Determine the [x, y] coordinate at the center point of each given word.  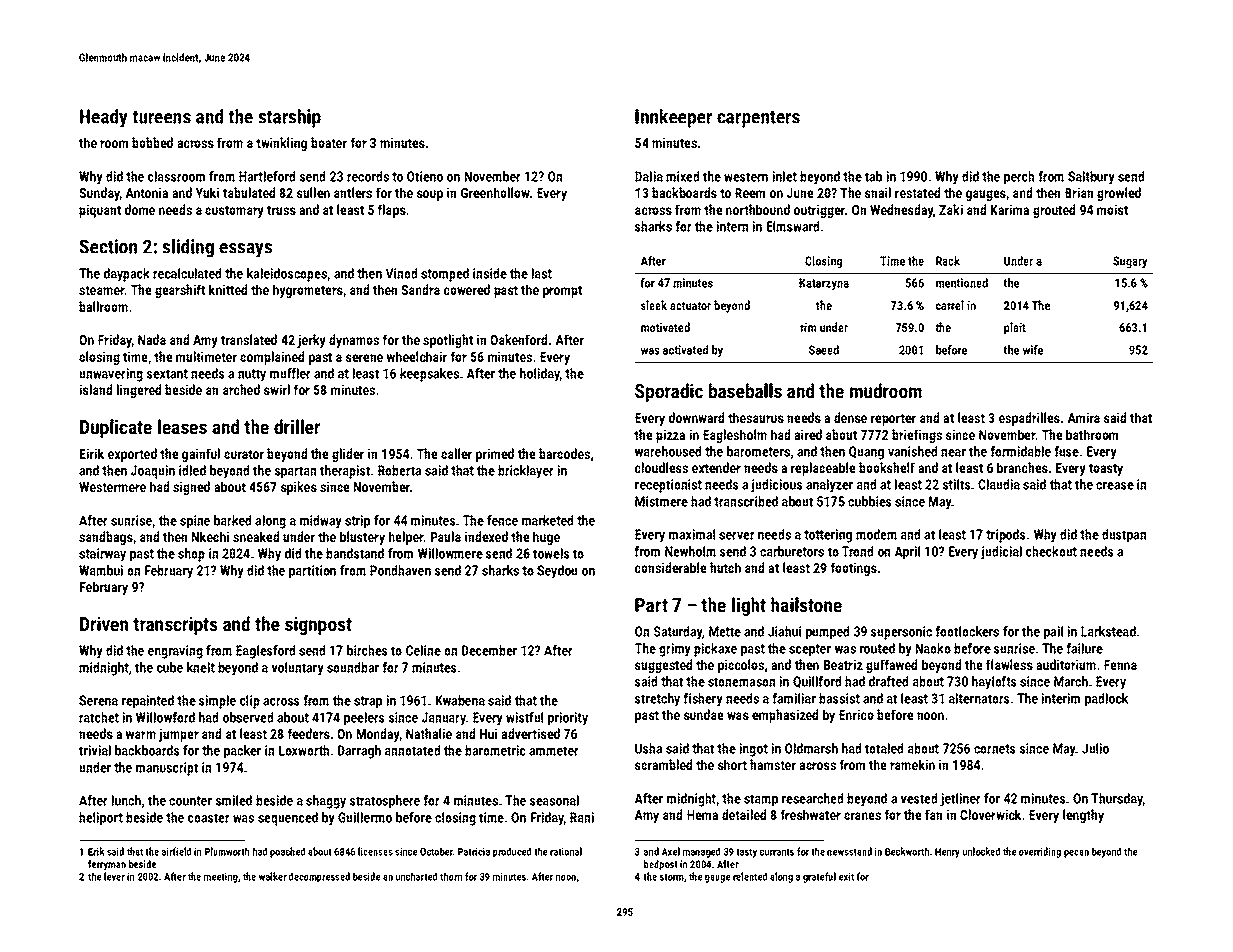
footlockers [967, 631]
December [489, 650]
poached [287, 852]
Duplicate [116, 428]
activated [685, 350]
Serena [98, 700]
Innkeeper [673, 118]
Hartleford [267, 176]
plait [1015, 328]
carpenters [758, 119]
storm [672, 877]
